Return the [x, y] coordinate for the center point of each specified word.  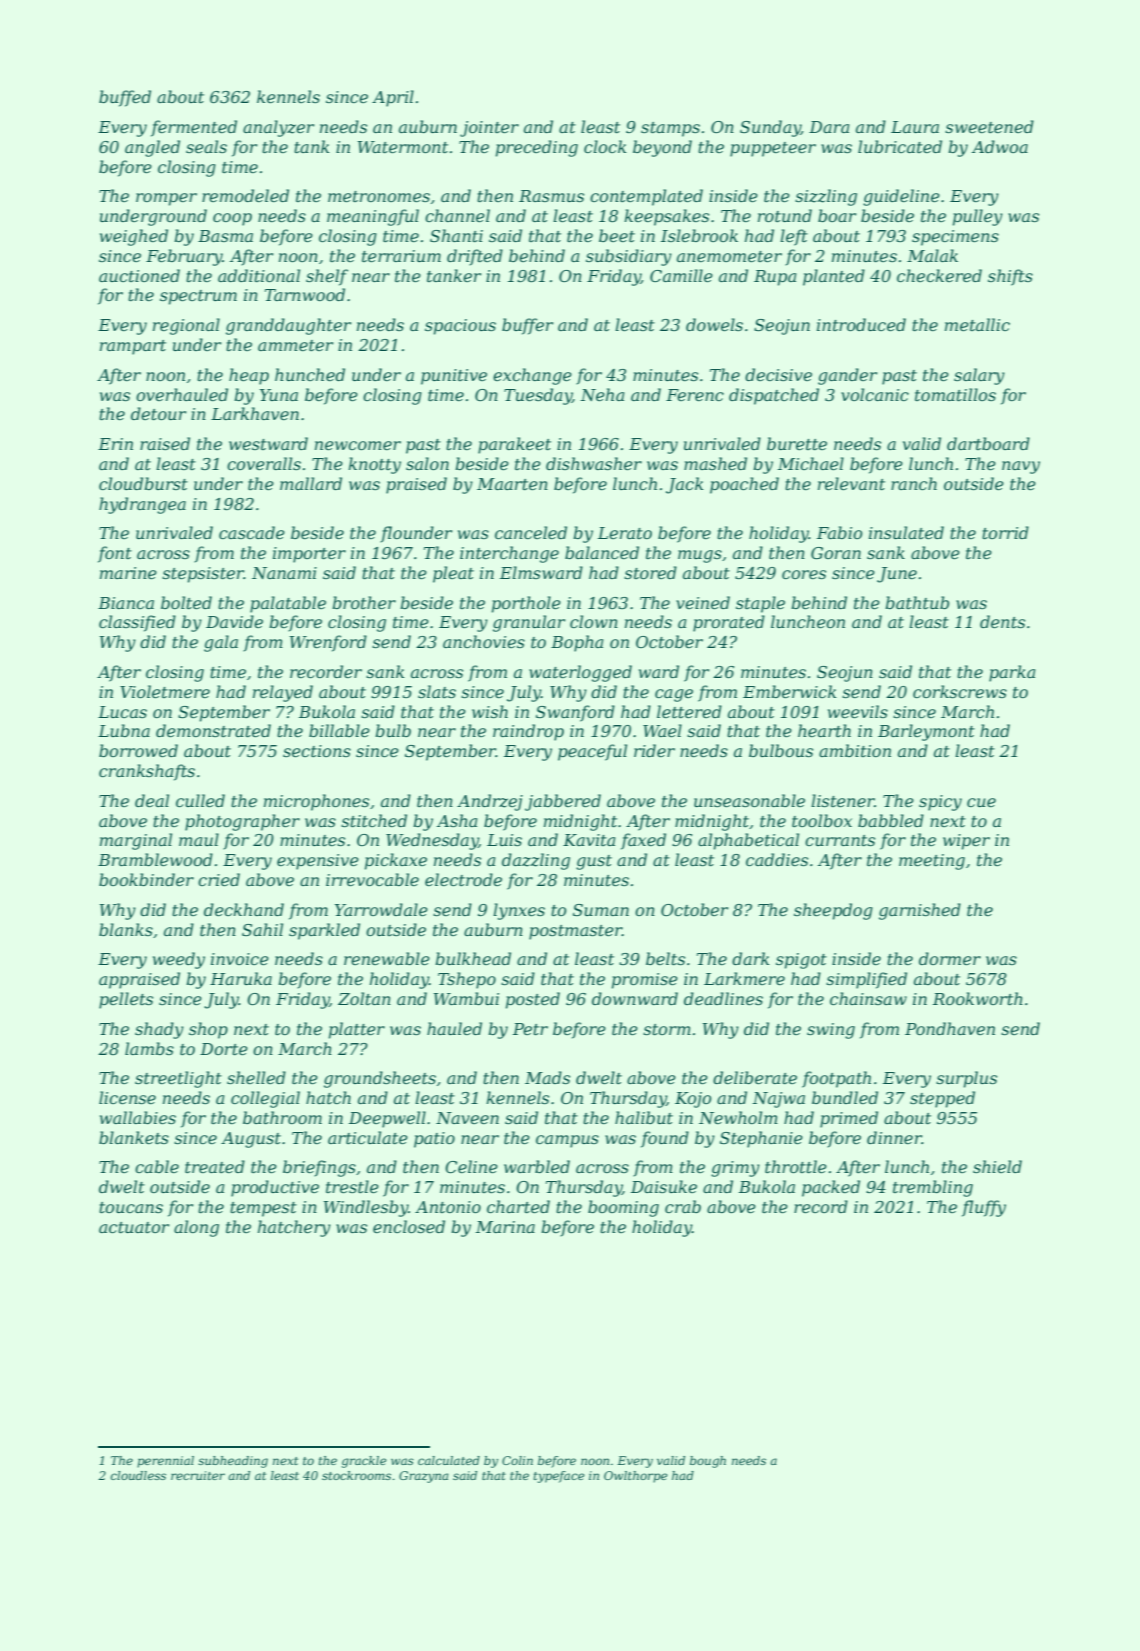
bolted [186, 602]
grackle [364, 1462]
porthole [526, 604]
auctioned [139, 275]
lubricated [900, 146]
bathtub [917, 602]
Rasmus [551, 196]
